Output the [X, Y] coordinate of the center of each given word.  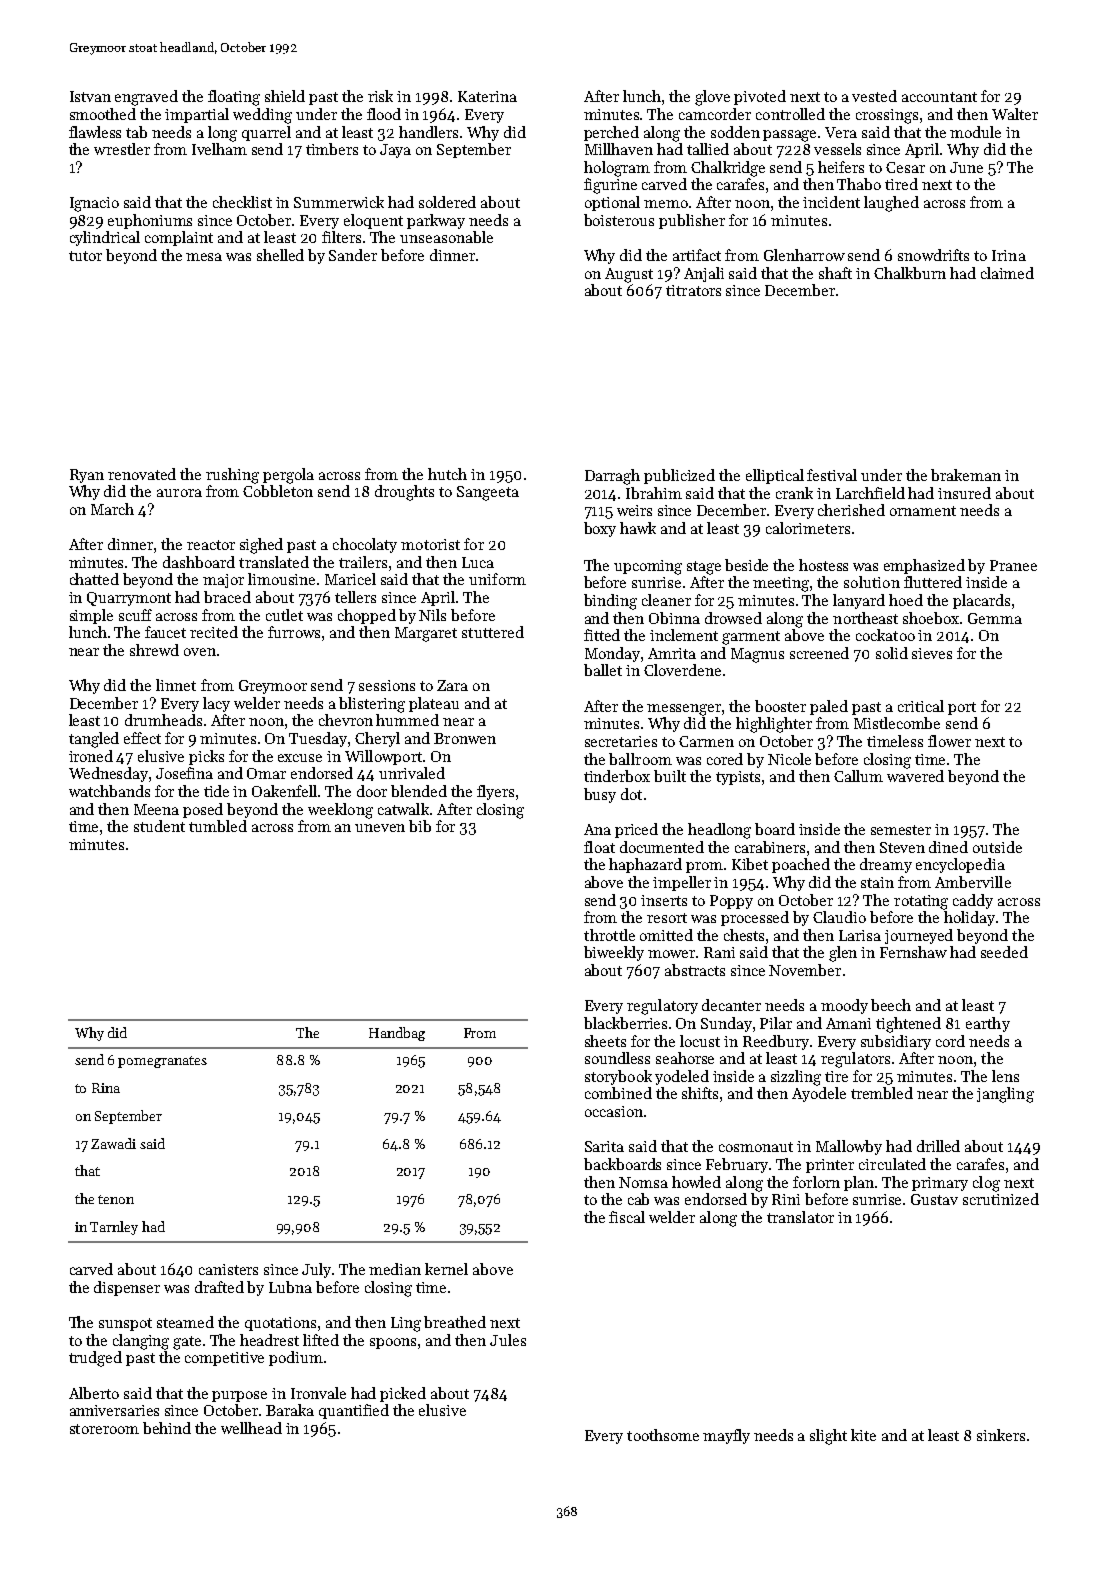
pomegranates [162, 1062]
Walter [1015, 114]
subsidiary [896, 1042]
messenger [684, 710]
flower [949, 741]
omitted [666, 935]
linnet [176, 685]
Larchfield [870, 493]
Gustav [934, 1199]
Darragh [612, 477]
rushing [232, 476]
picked [403, 1394]
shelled [280, 255]
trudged [95, 1359]
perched [611, 133]
